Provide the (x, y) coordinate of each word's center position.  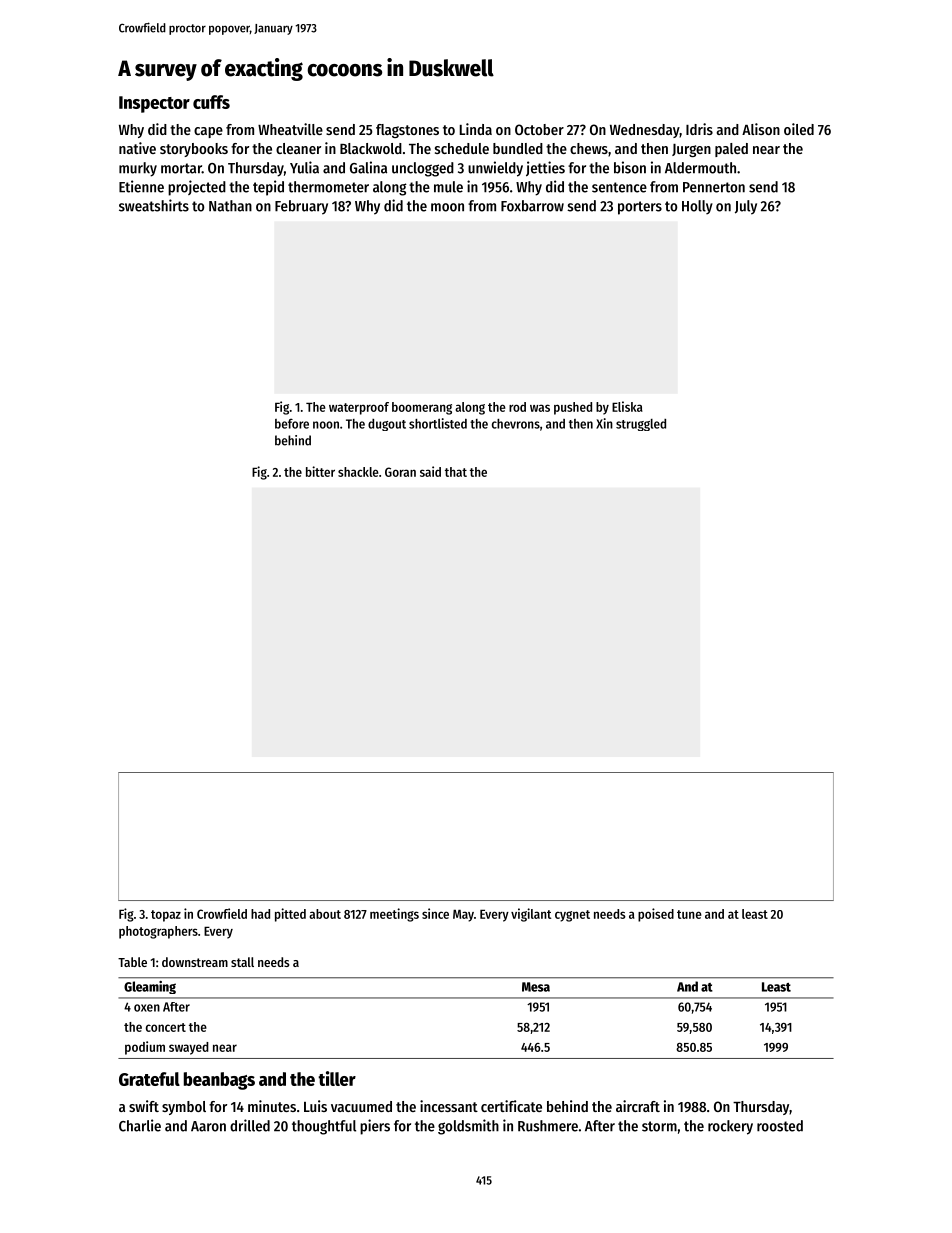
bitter (320, 471)
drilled (250, 1125)
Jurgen (691, 150)
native (137, 148)
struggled (641, 425)
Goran (400, 472)
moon (447, 207)
